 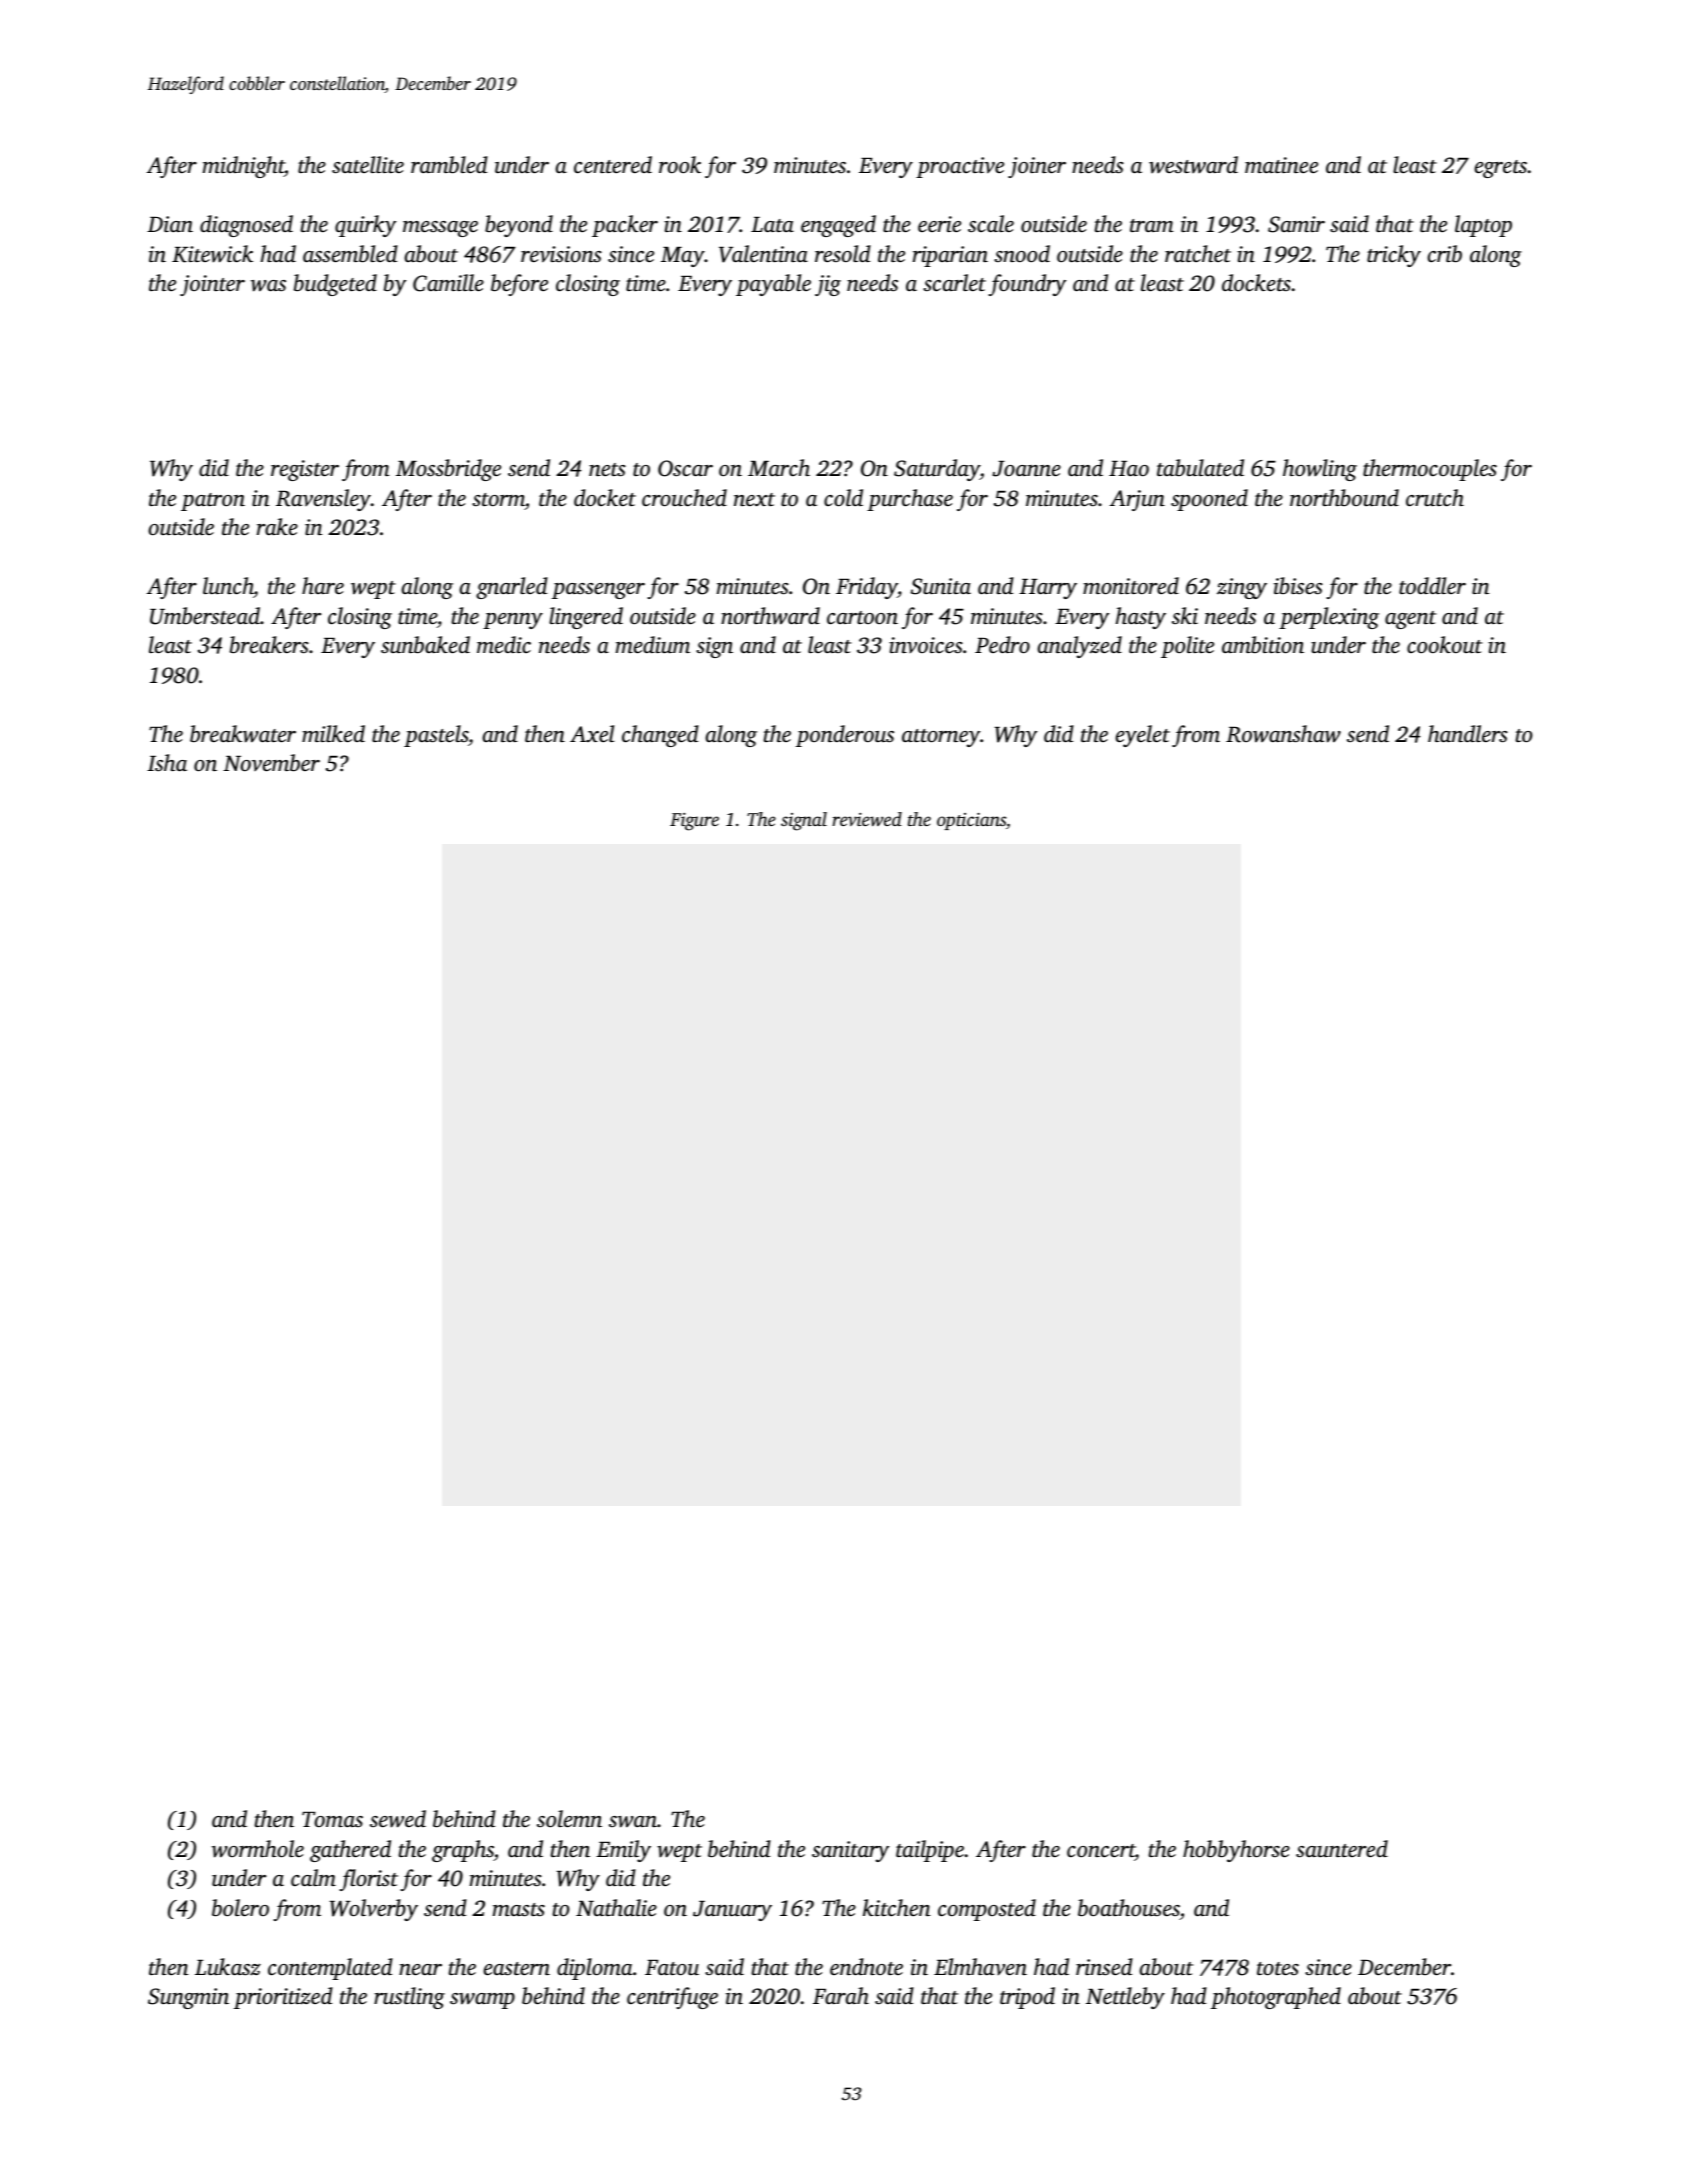 What do you see at coordinates (258, 1849) in the screenshot?
I see `wormhole` at bounding box center [258, 1849].
